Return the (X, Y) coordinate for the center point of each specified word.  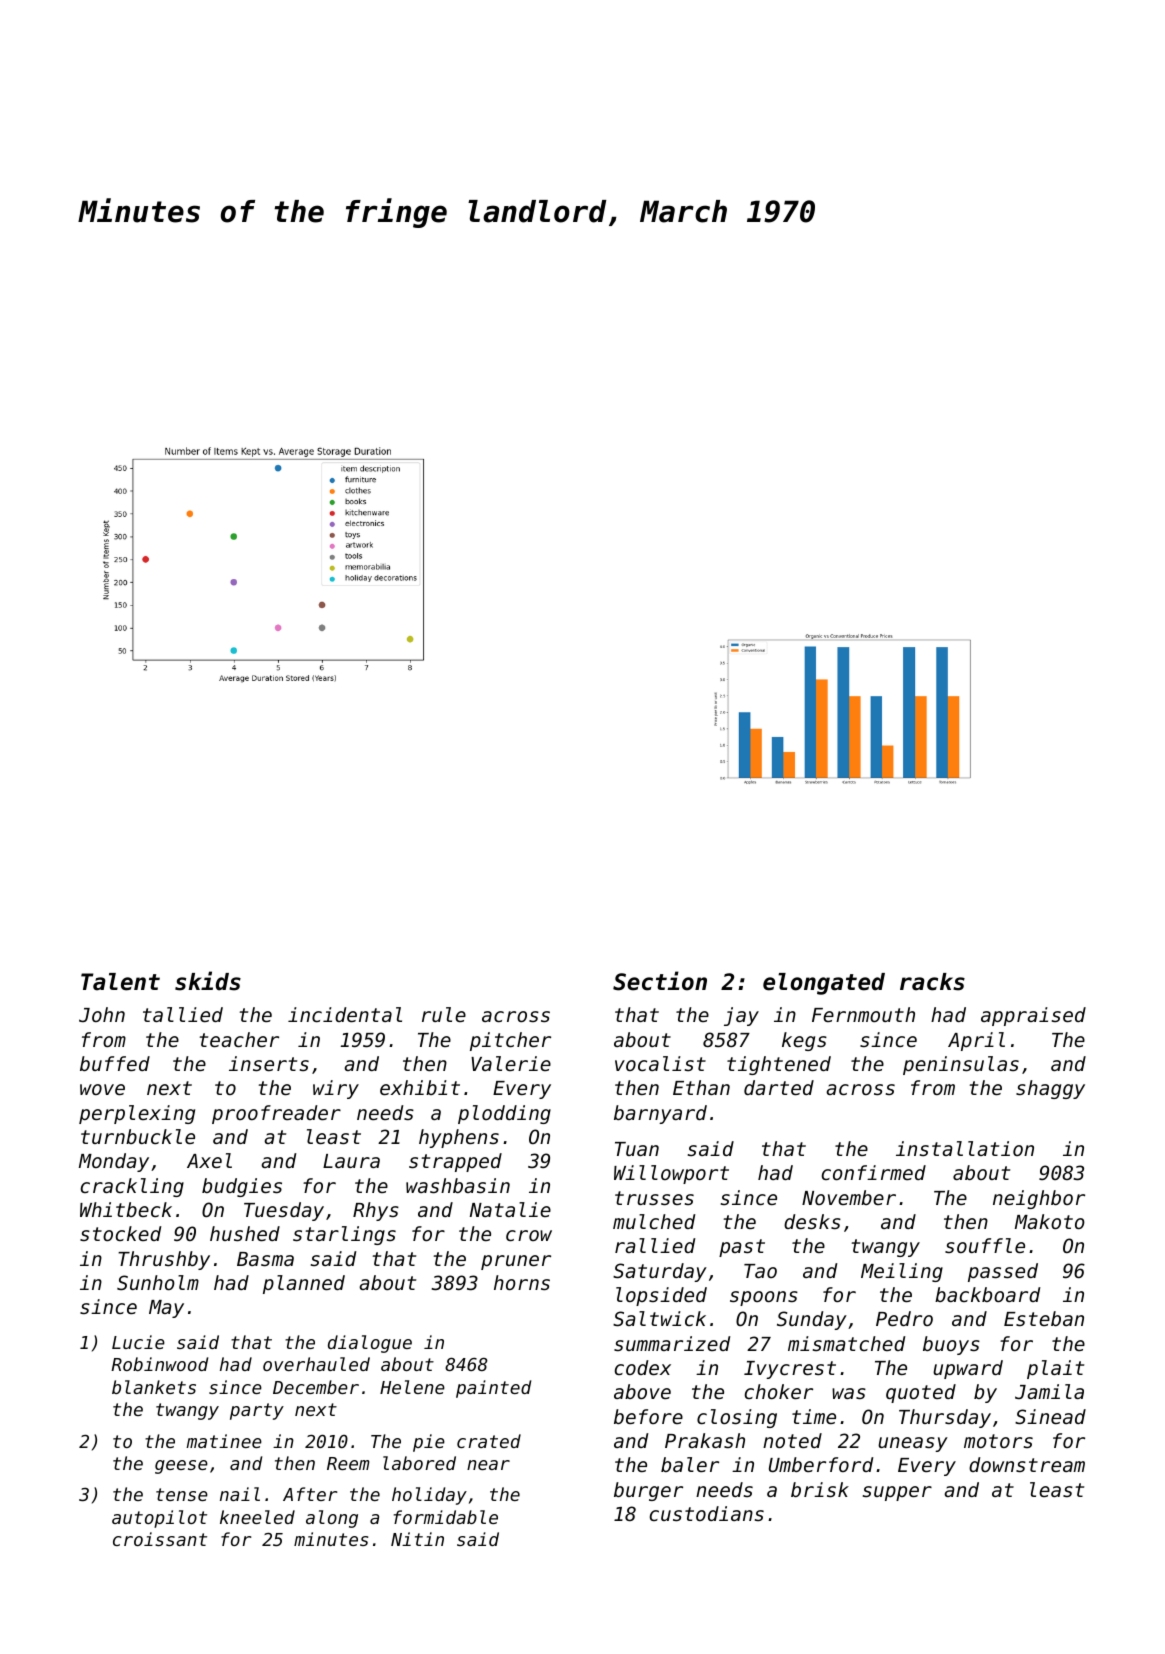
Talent (120, 982)
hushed (245, 1233)
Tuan (637, 1149)
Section (660, 981)
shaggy (1050, 1089)
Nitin (417, 1539)
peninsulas (961, 1065)
